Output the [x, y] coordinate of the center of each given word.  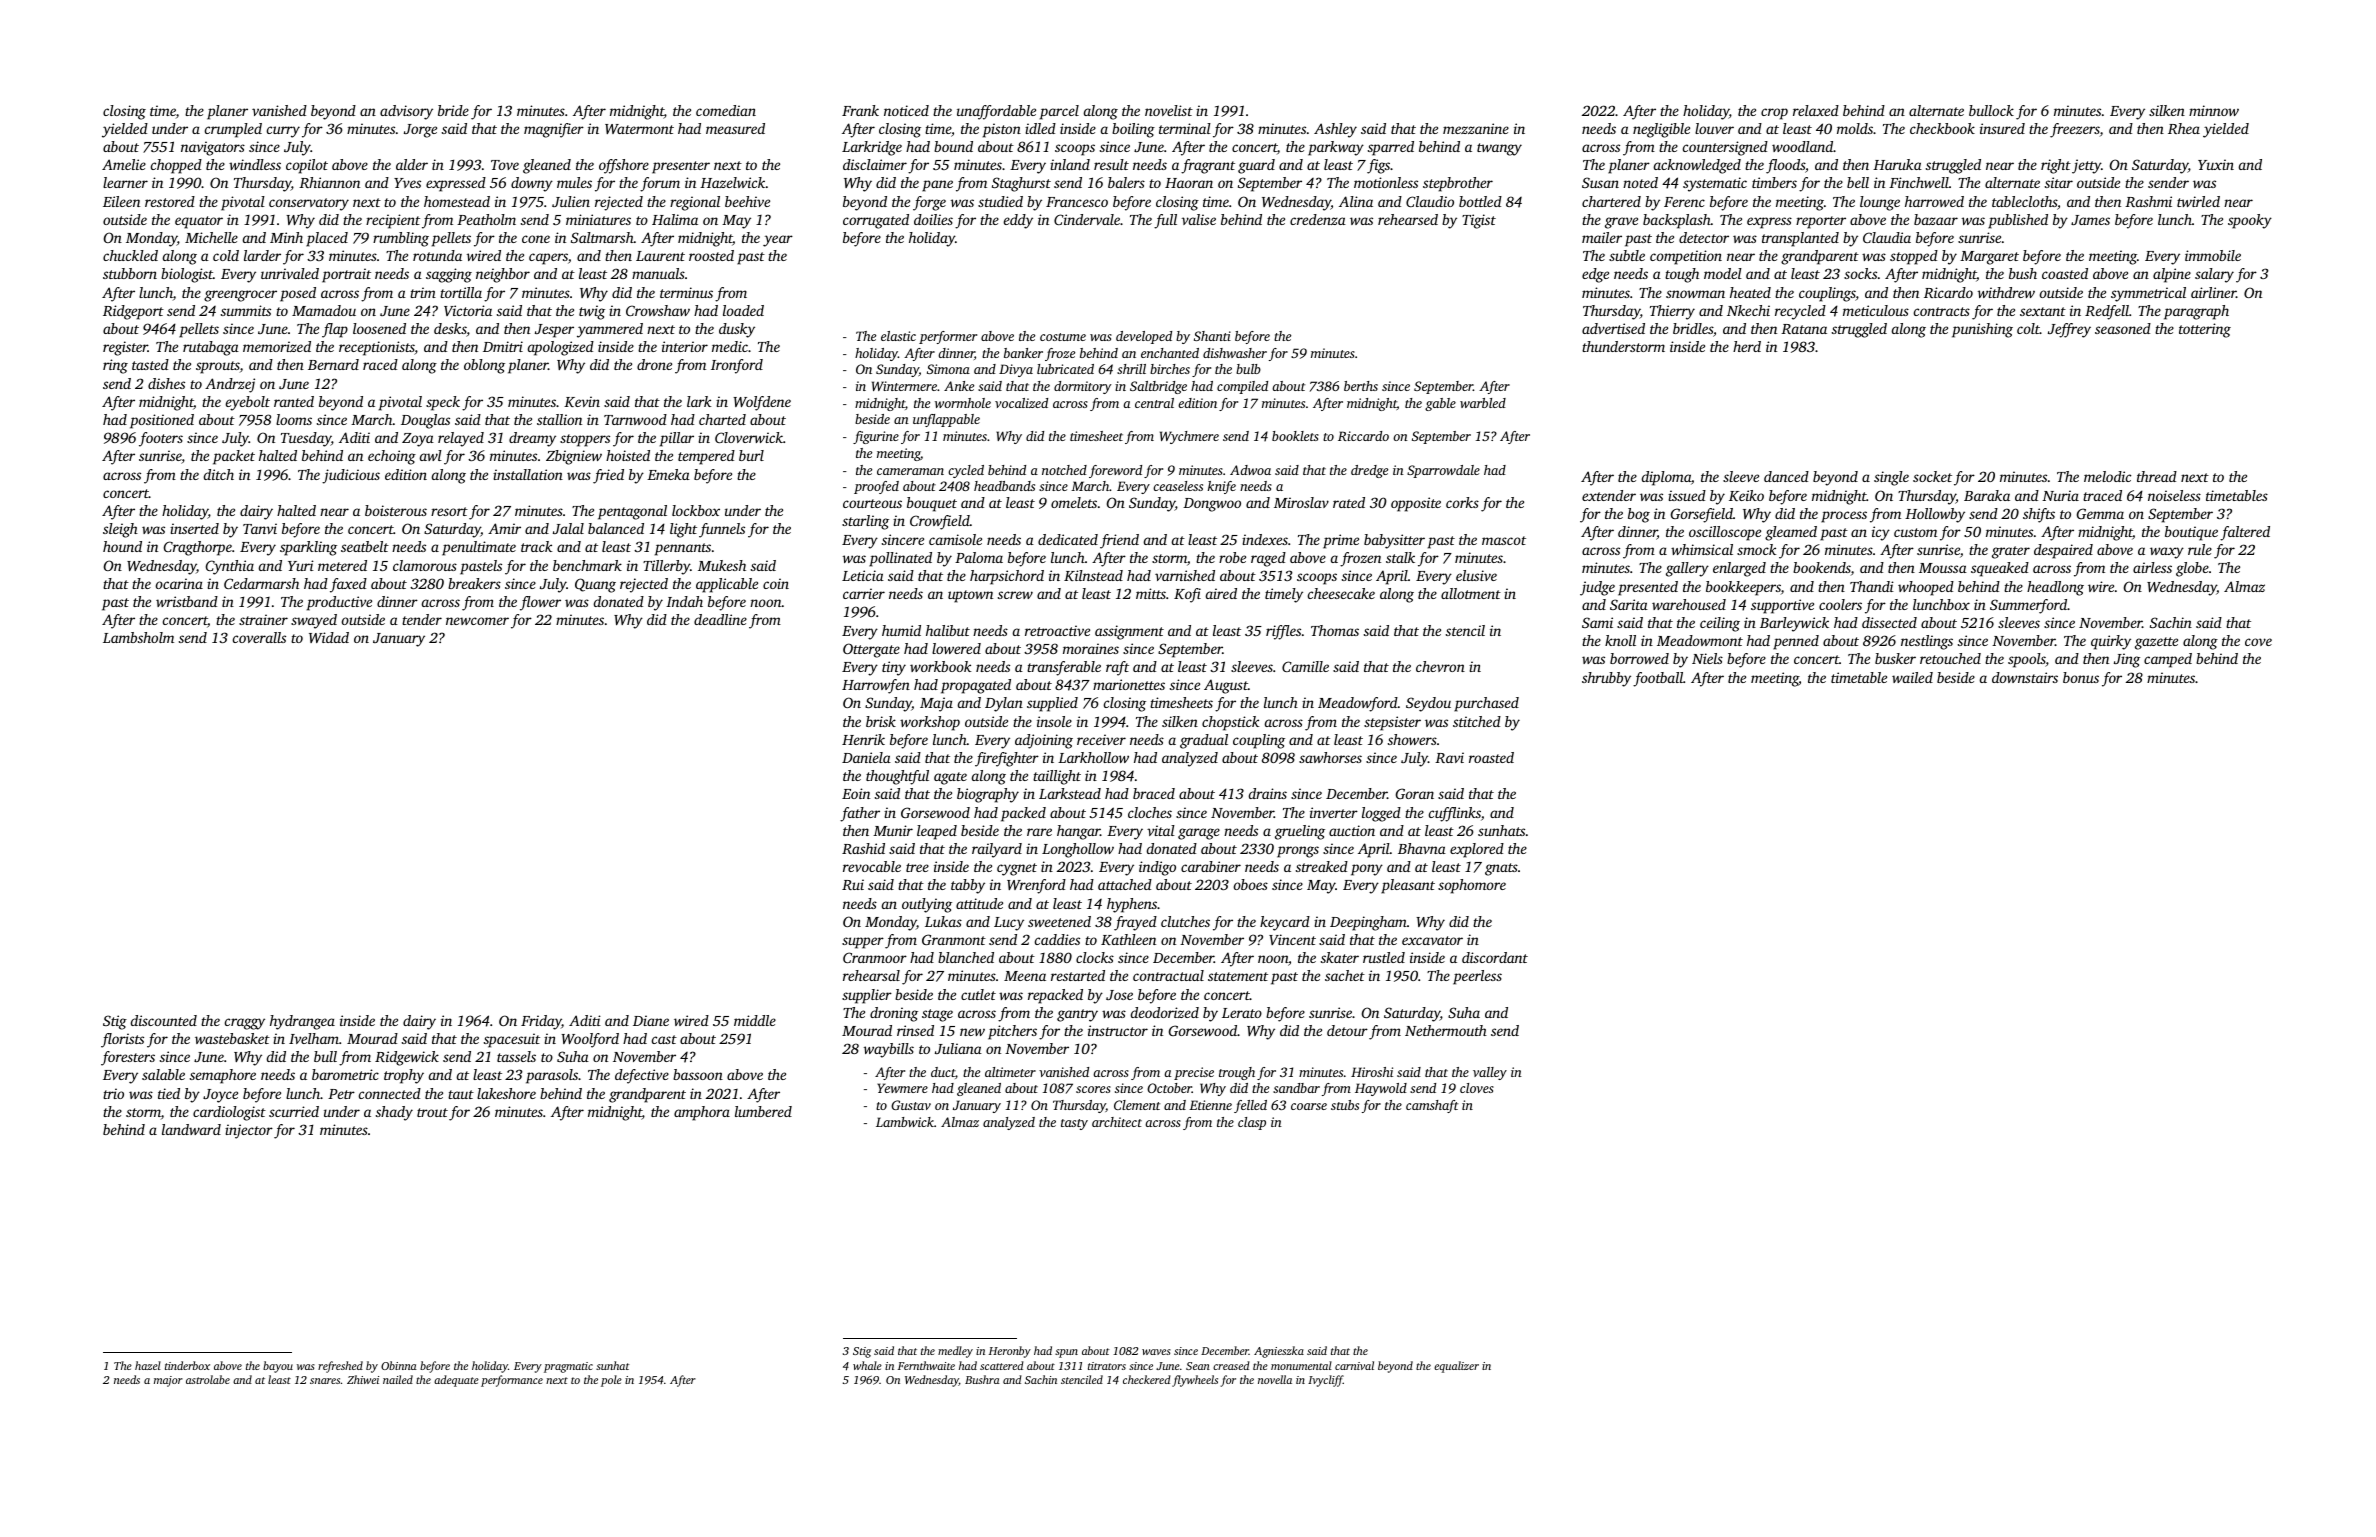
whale [867, 1365]
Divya [1016, 370]
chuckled [130, 255]
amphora [702, 1113]
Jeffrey [2069, 330]
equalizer [1456, 1367]
